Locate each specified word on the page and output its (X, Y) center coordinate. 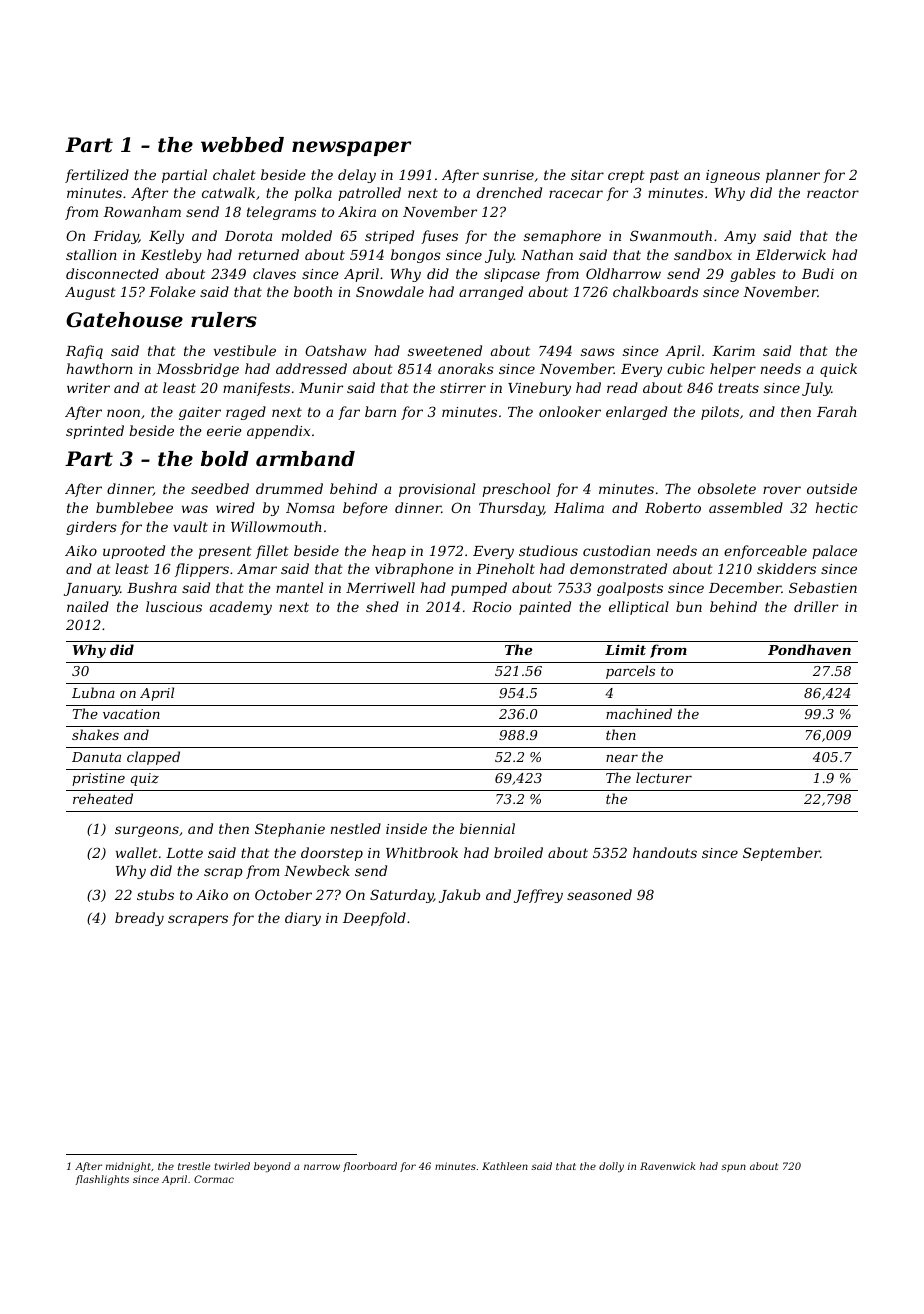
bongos (416, 256)
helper (733, 370)
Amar (257, 569)
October (283, 894)
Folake (172, 291)
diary (303, 919)
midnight (128, 1167)
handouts (665, 852)
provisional (437, 490)
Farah (837, 411)
